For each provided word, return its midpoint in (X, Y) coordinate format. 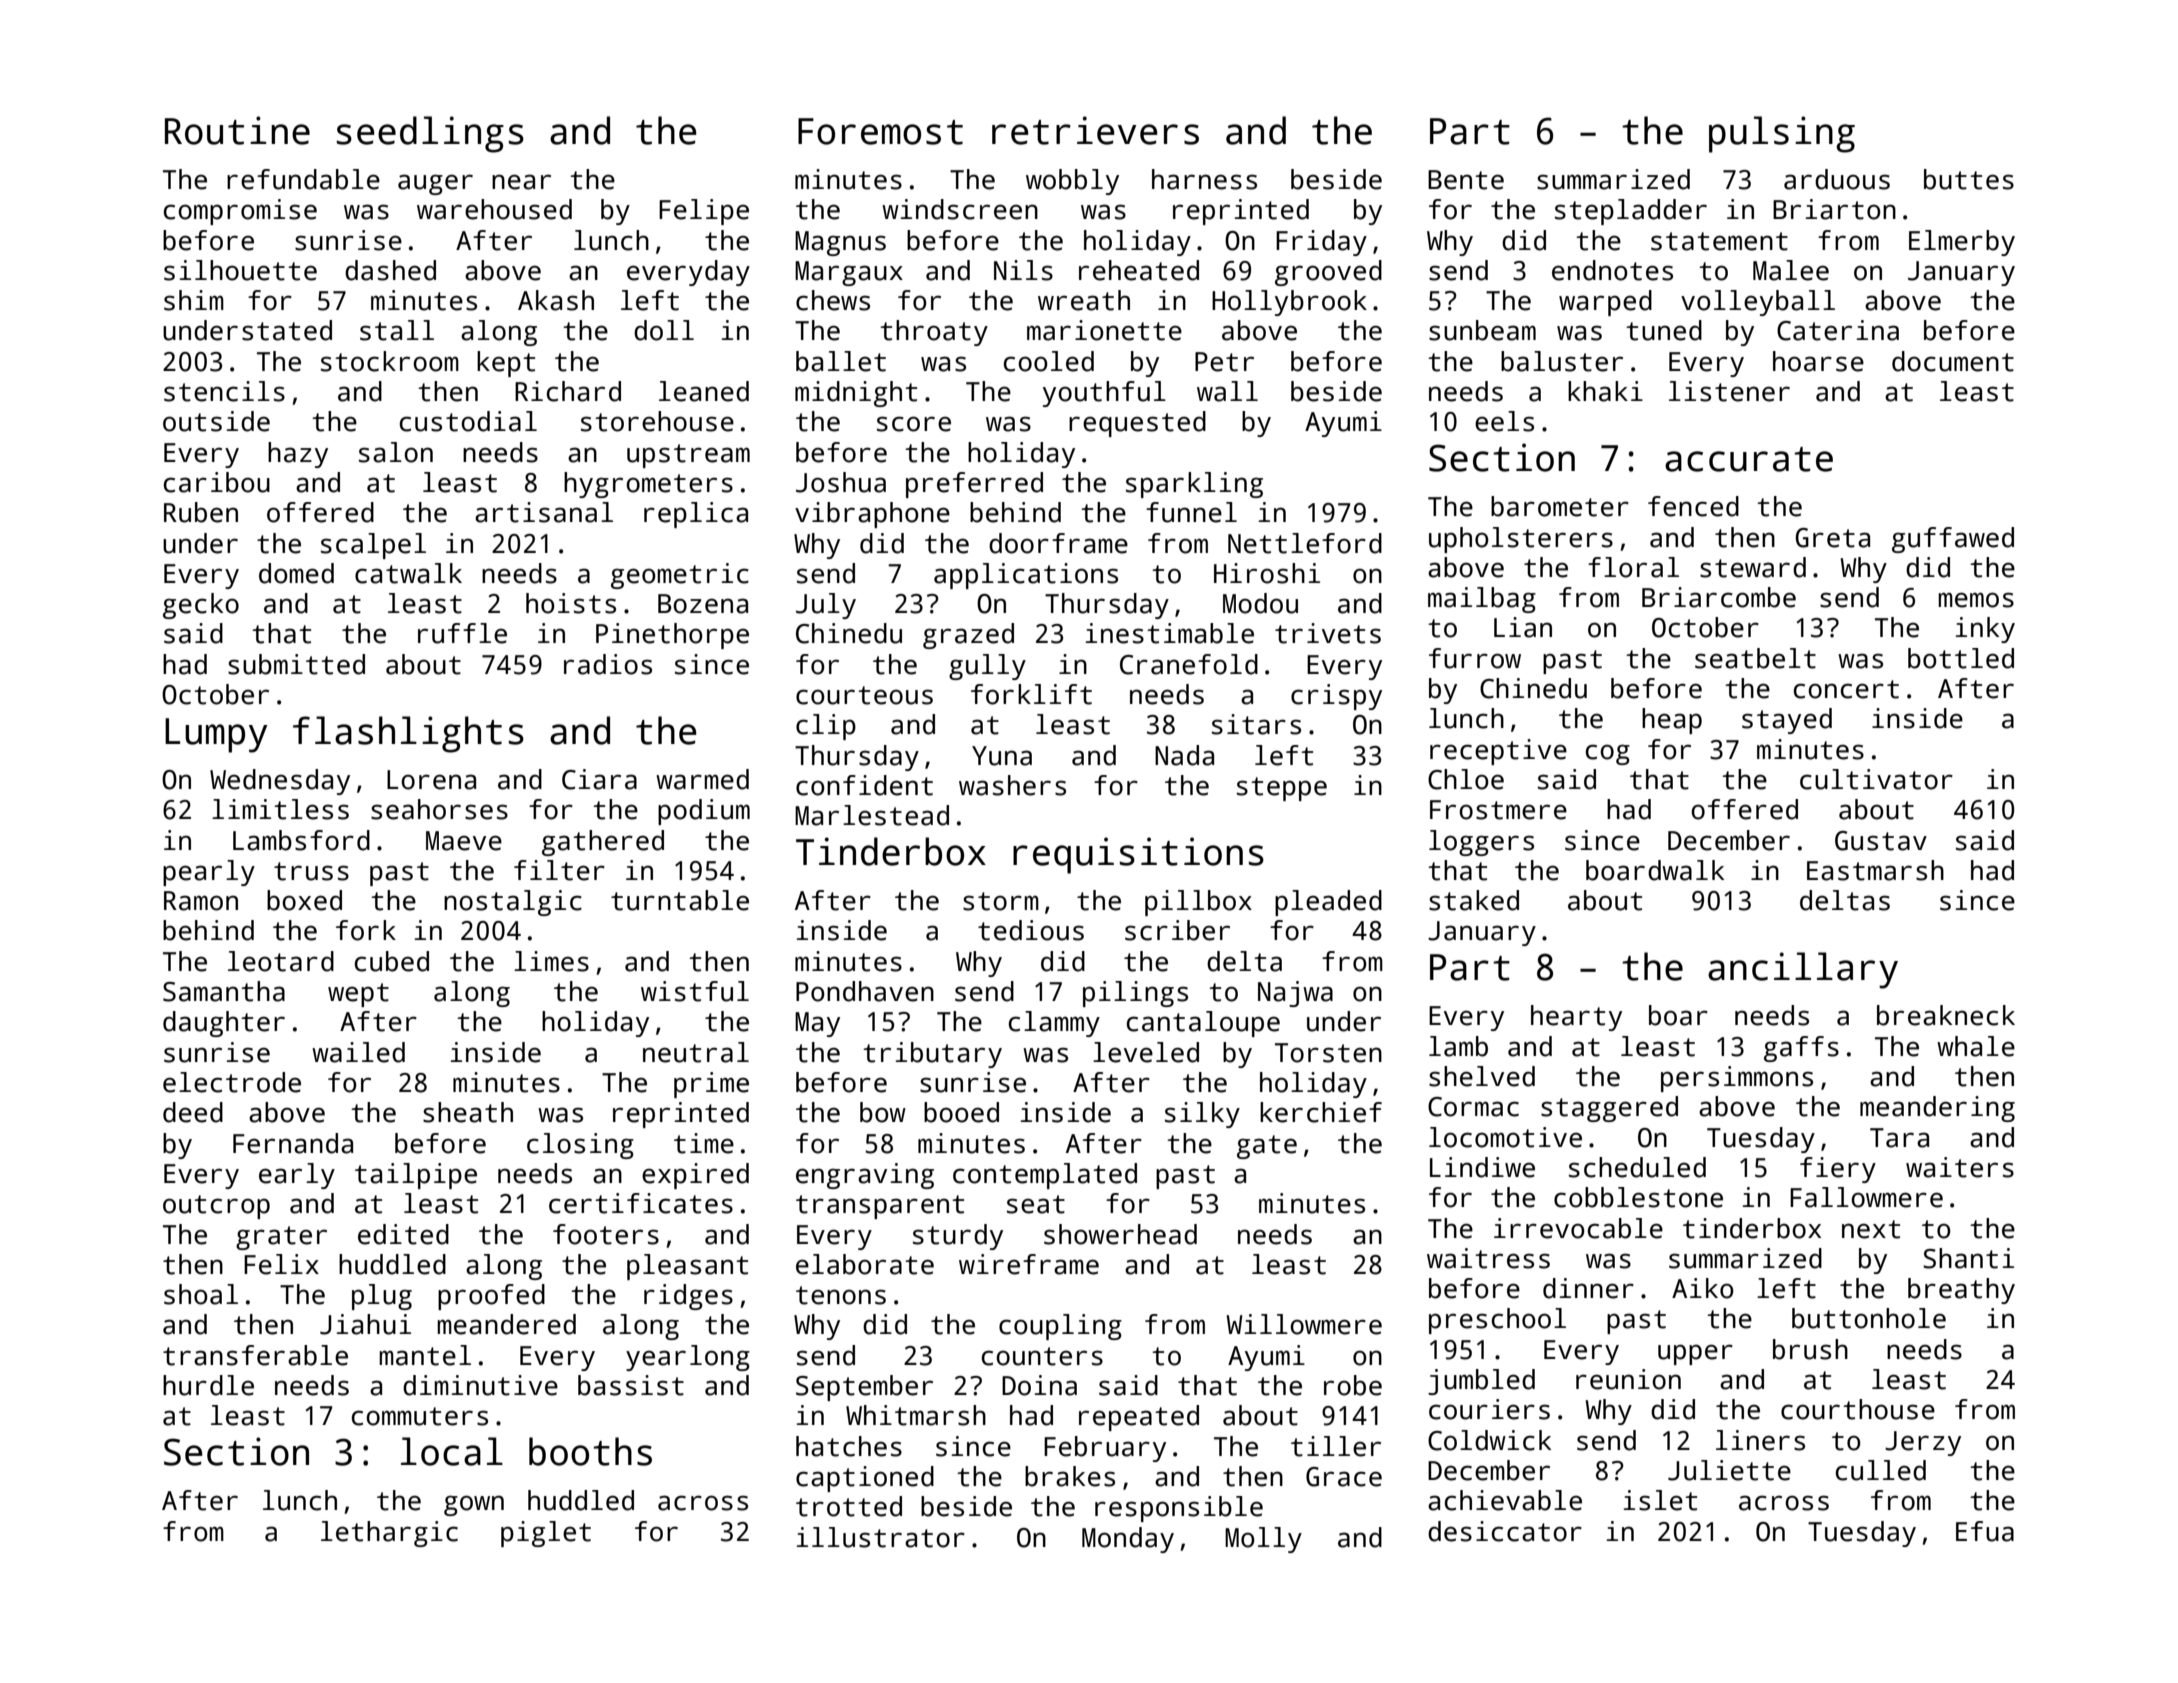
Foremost (880, 131)
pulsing (1782, 134)
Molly (1263, 1540)
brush (1810, 1349)
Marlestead (872, 815)
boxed (304, 900)
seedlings (430, 134)
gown (474, 1505)
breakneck (1946, 1015)
